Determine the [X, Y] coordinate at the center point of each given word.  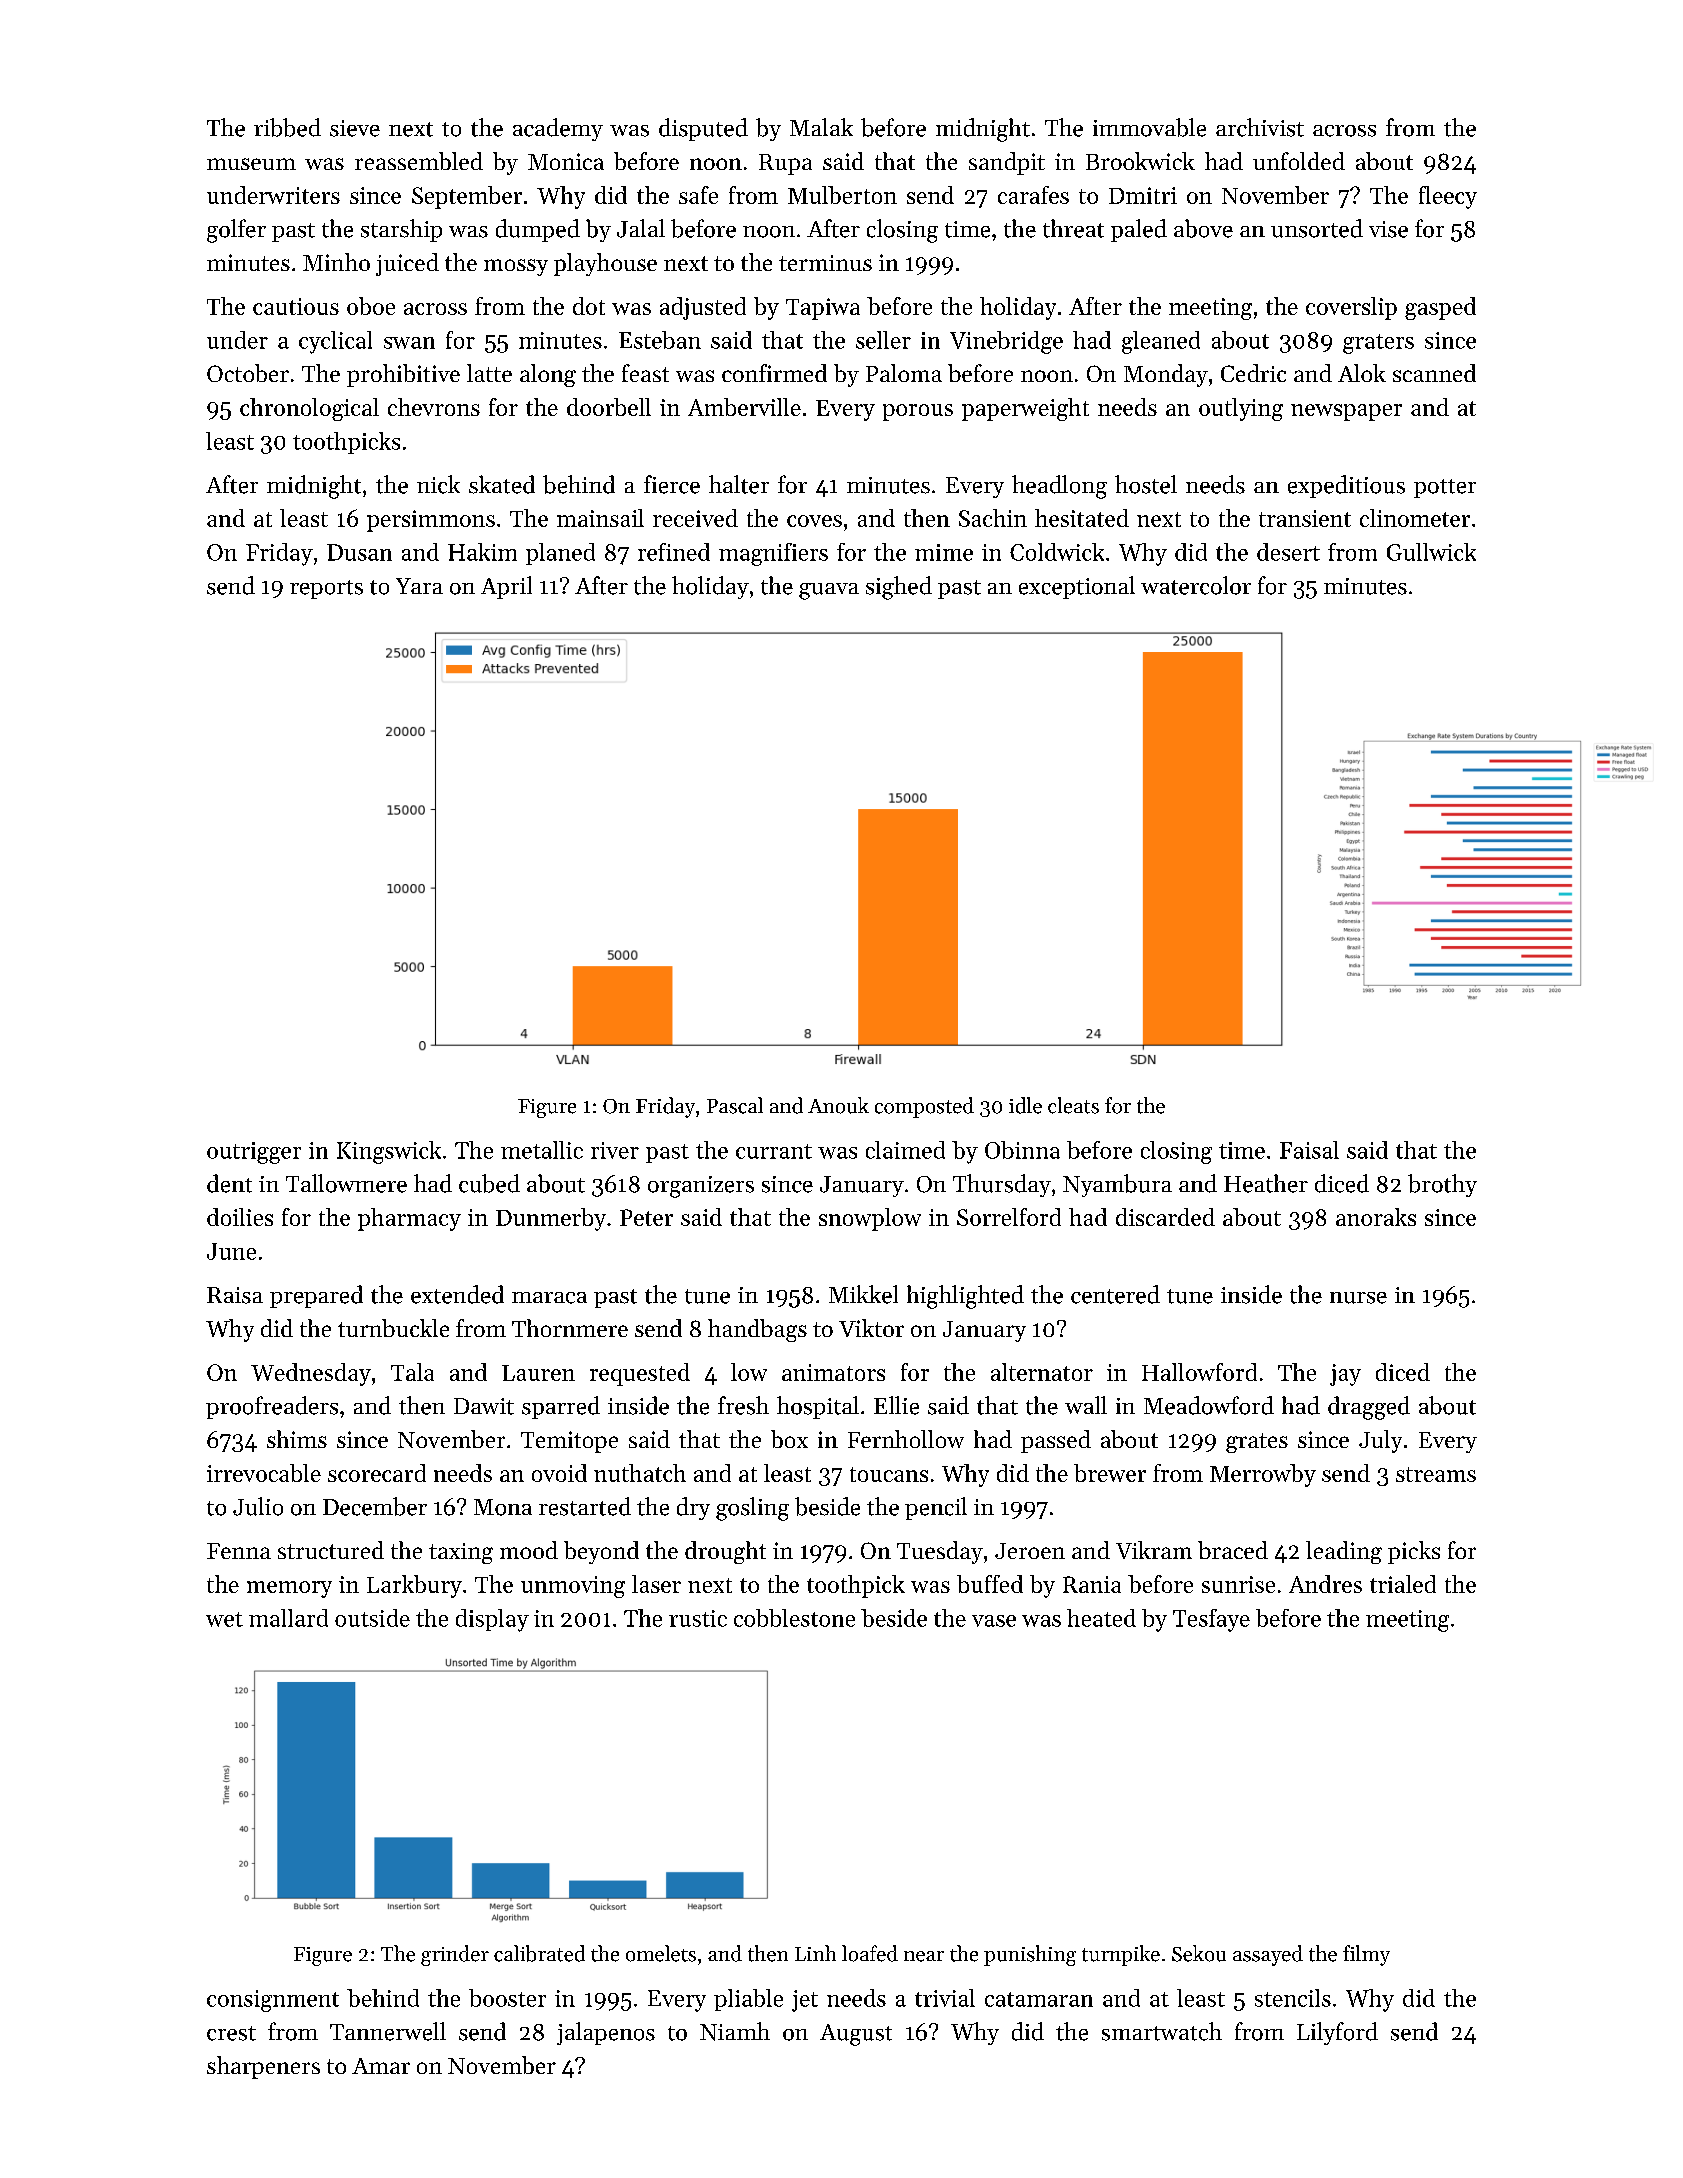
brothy [1442, 1185]
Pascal [735, 1105]
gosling [752, 1509]
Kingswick [389, 1152]
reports [326, 589]
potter [1445, 488]
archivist [1260, 127]
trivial [945, 1998]
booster [507, 1998]
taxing [461, 1553]
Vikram [1154, 1550]
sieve [355, 128]
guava [829, 591]
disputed [703, 129]
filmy [1366, 1955]
